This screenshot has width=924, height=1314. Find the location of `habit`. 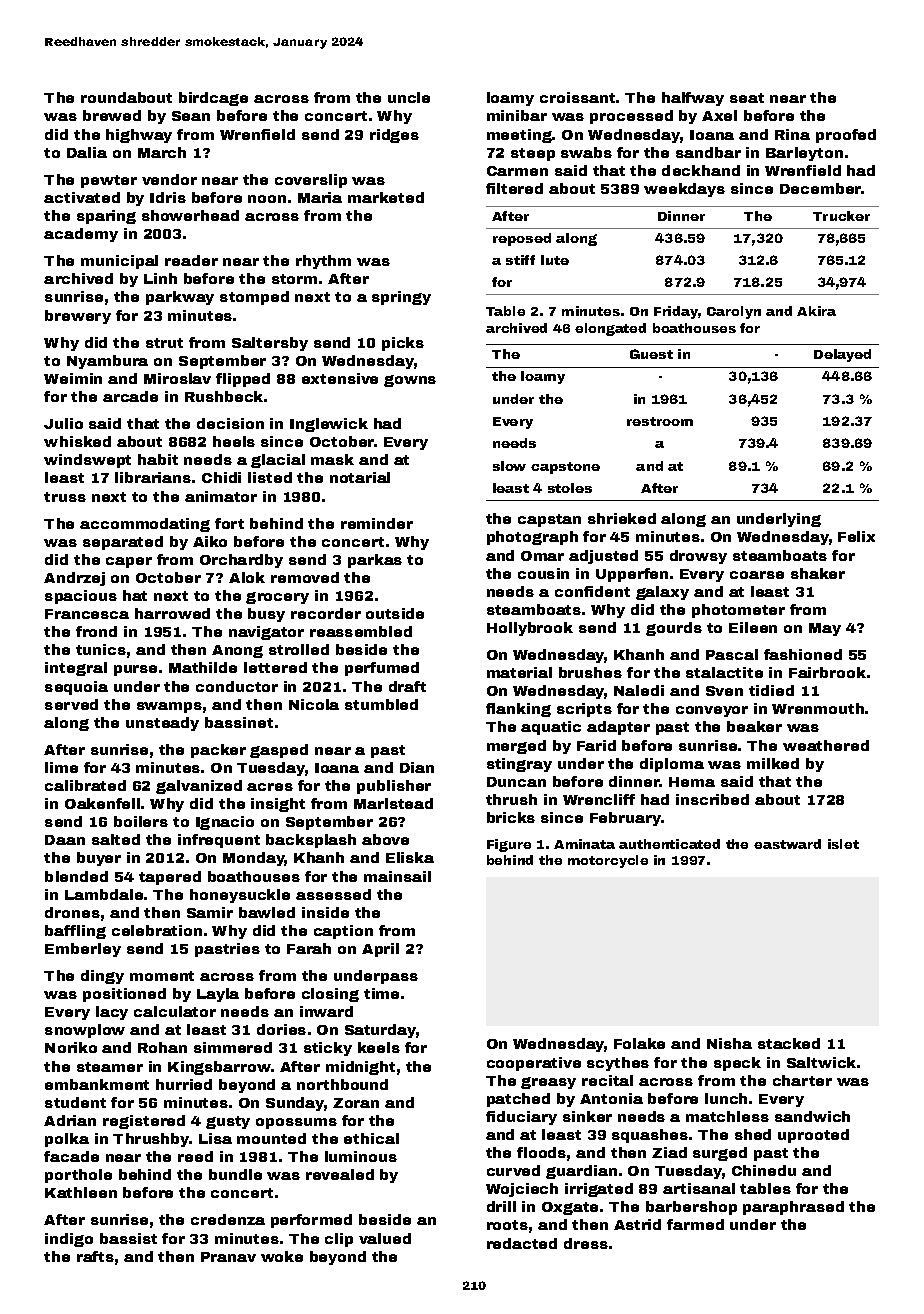

habit is located at coordinates (158, 459).
